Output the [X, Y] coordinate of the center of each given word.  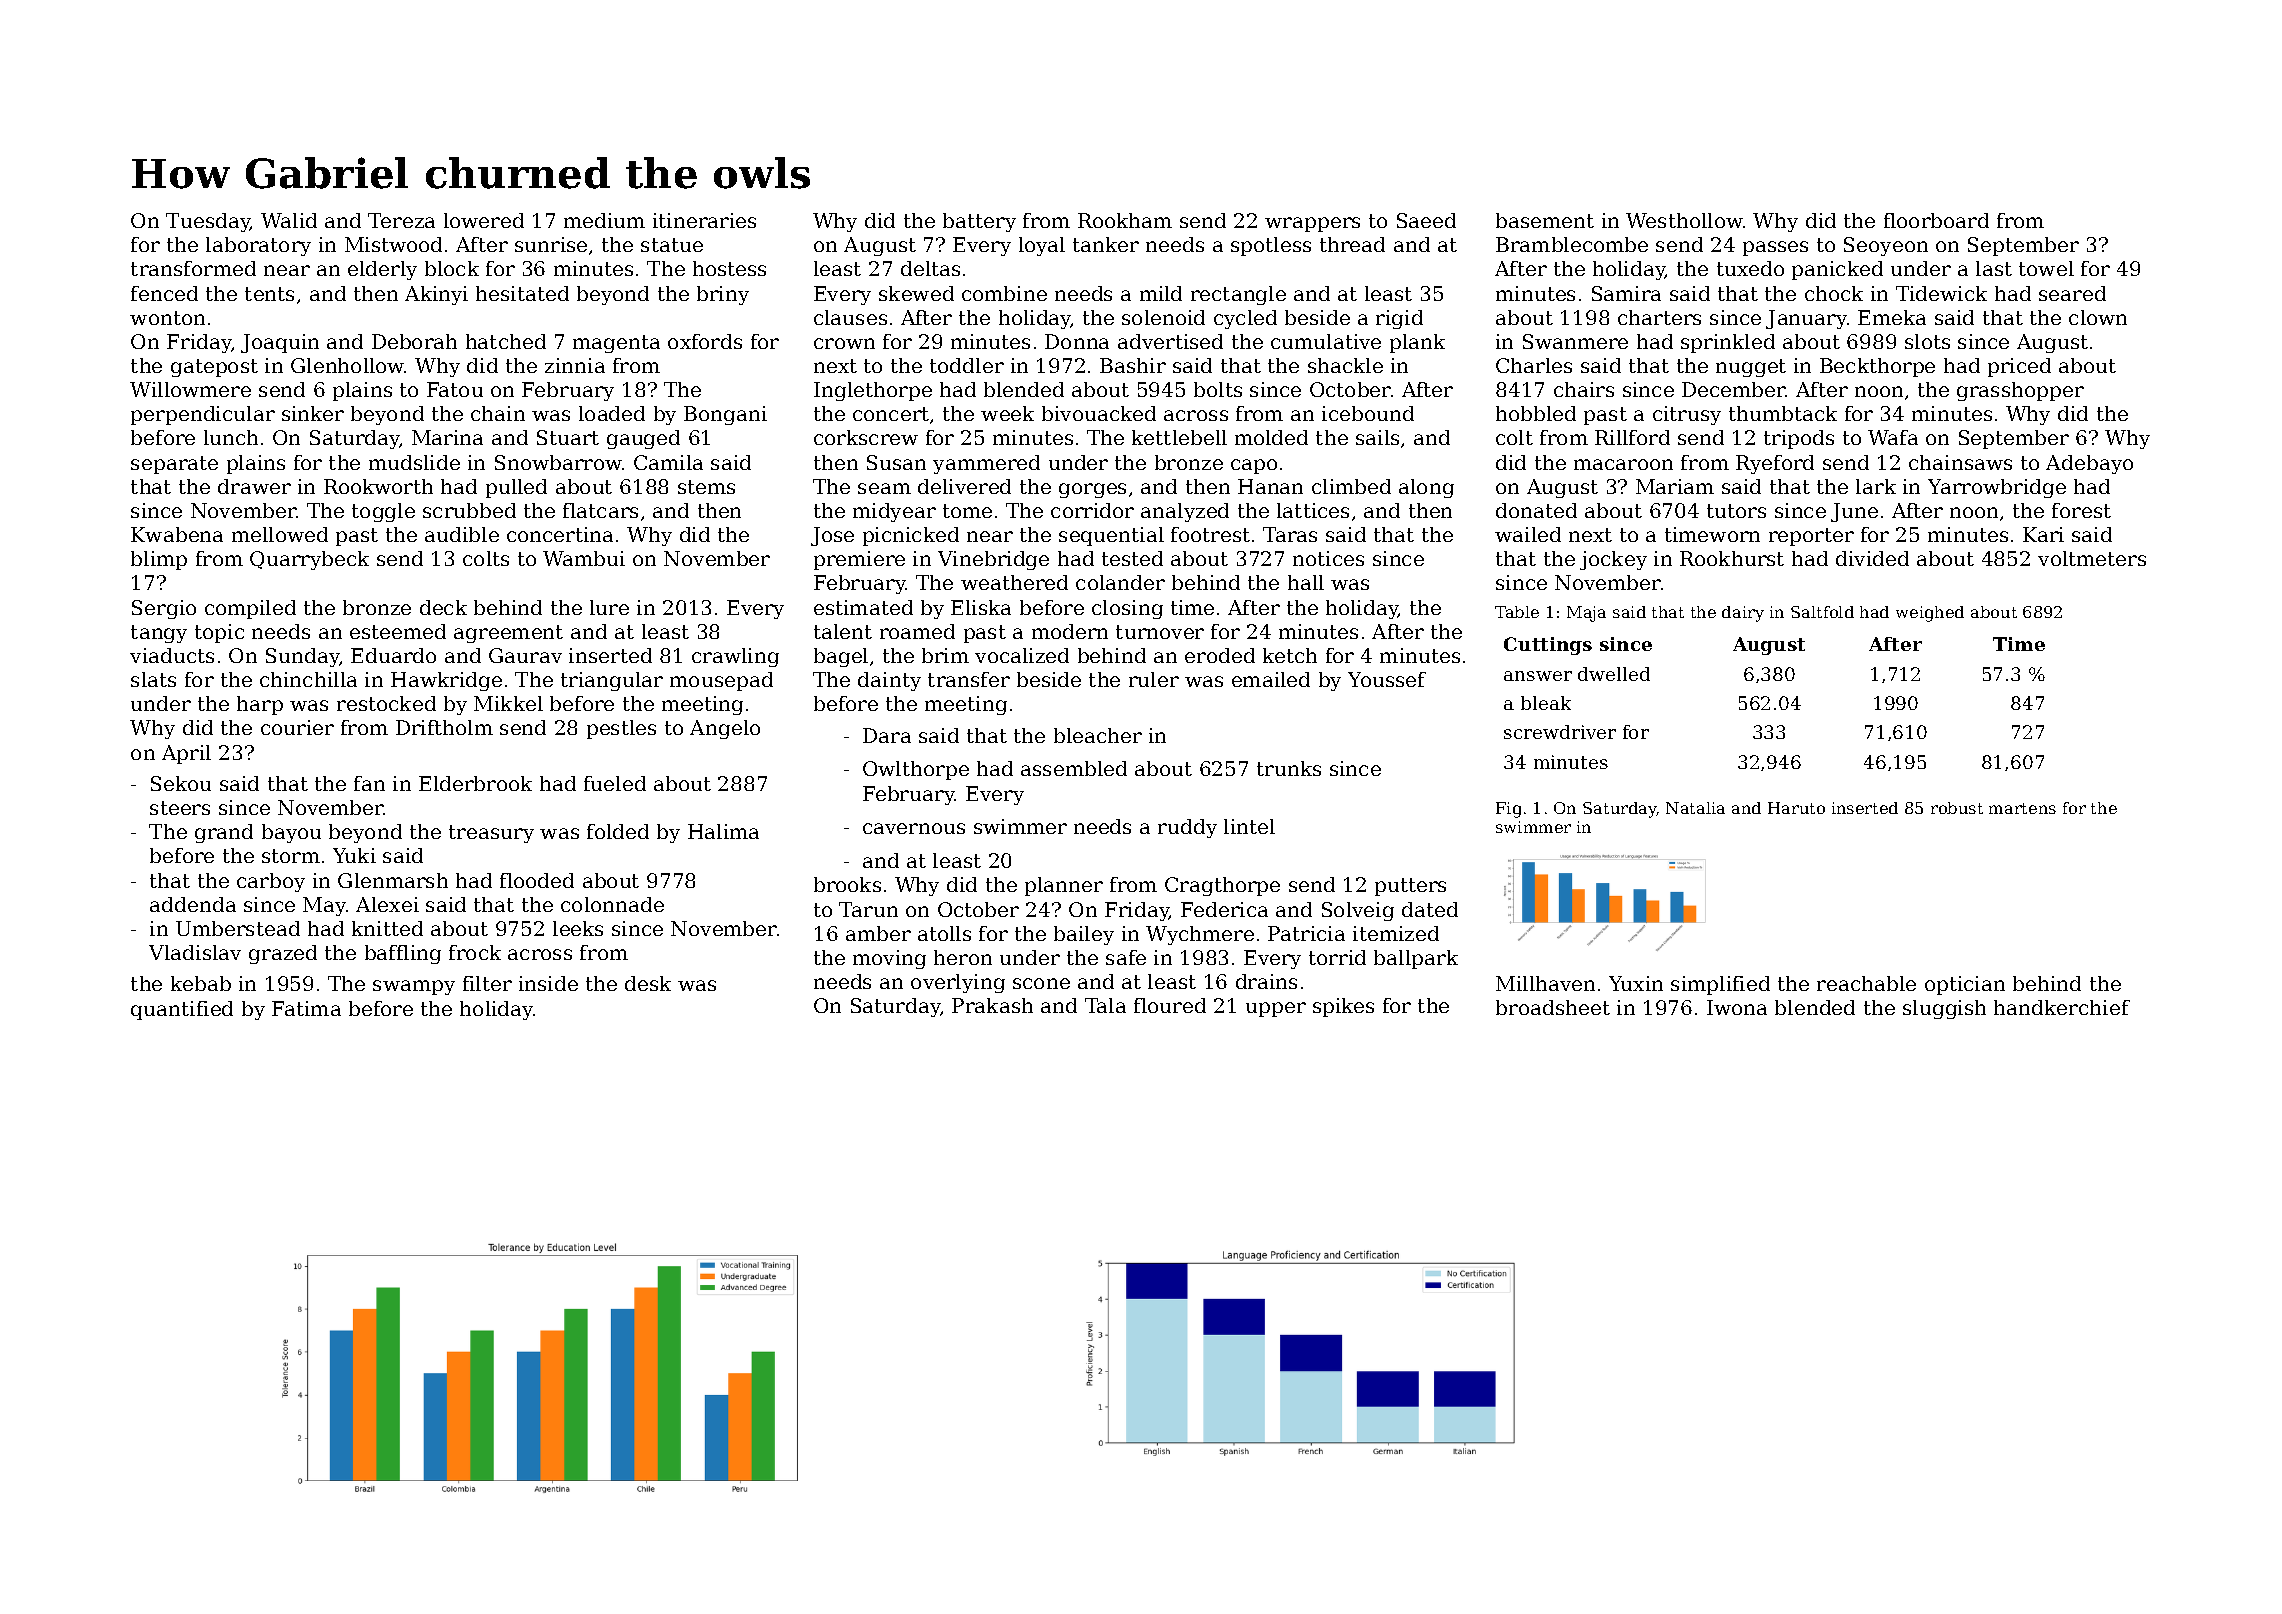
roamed [917, 631]
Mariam [1675, 486]
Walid [289, 220]
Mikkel [508, 703]
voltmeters [2092, 558]
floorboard [1936, 220]
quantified [182, 1010]
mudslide [414, 462]
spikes [1343, 1007]
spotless [1271, 246]
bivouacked [1099, 413]
